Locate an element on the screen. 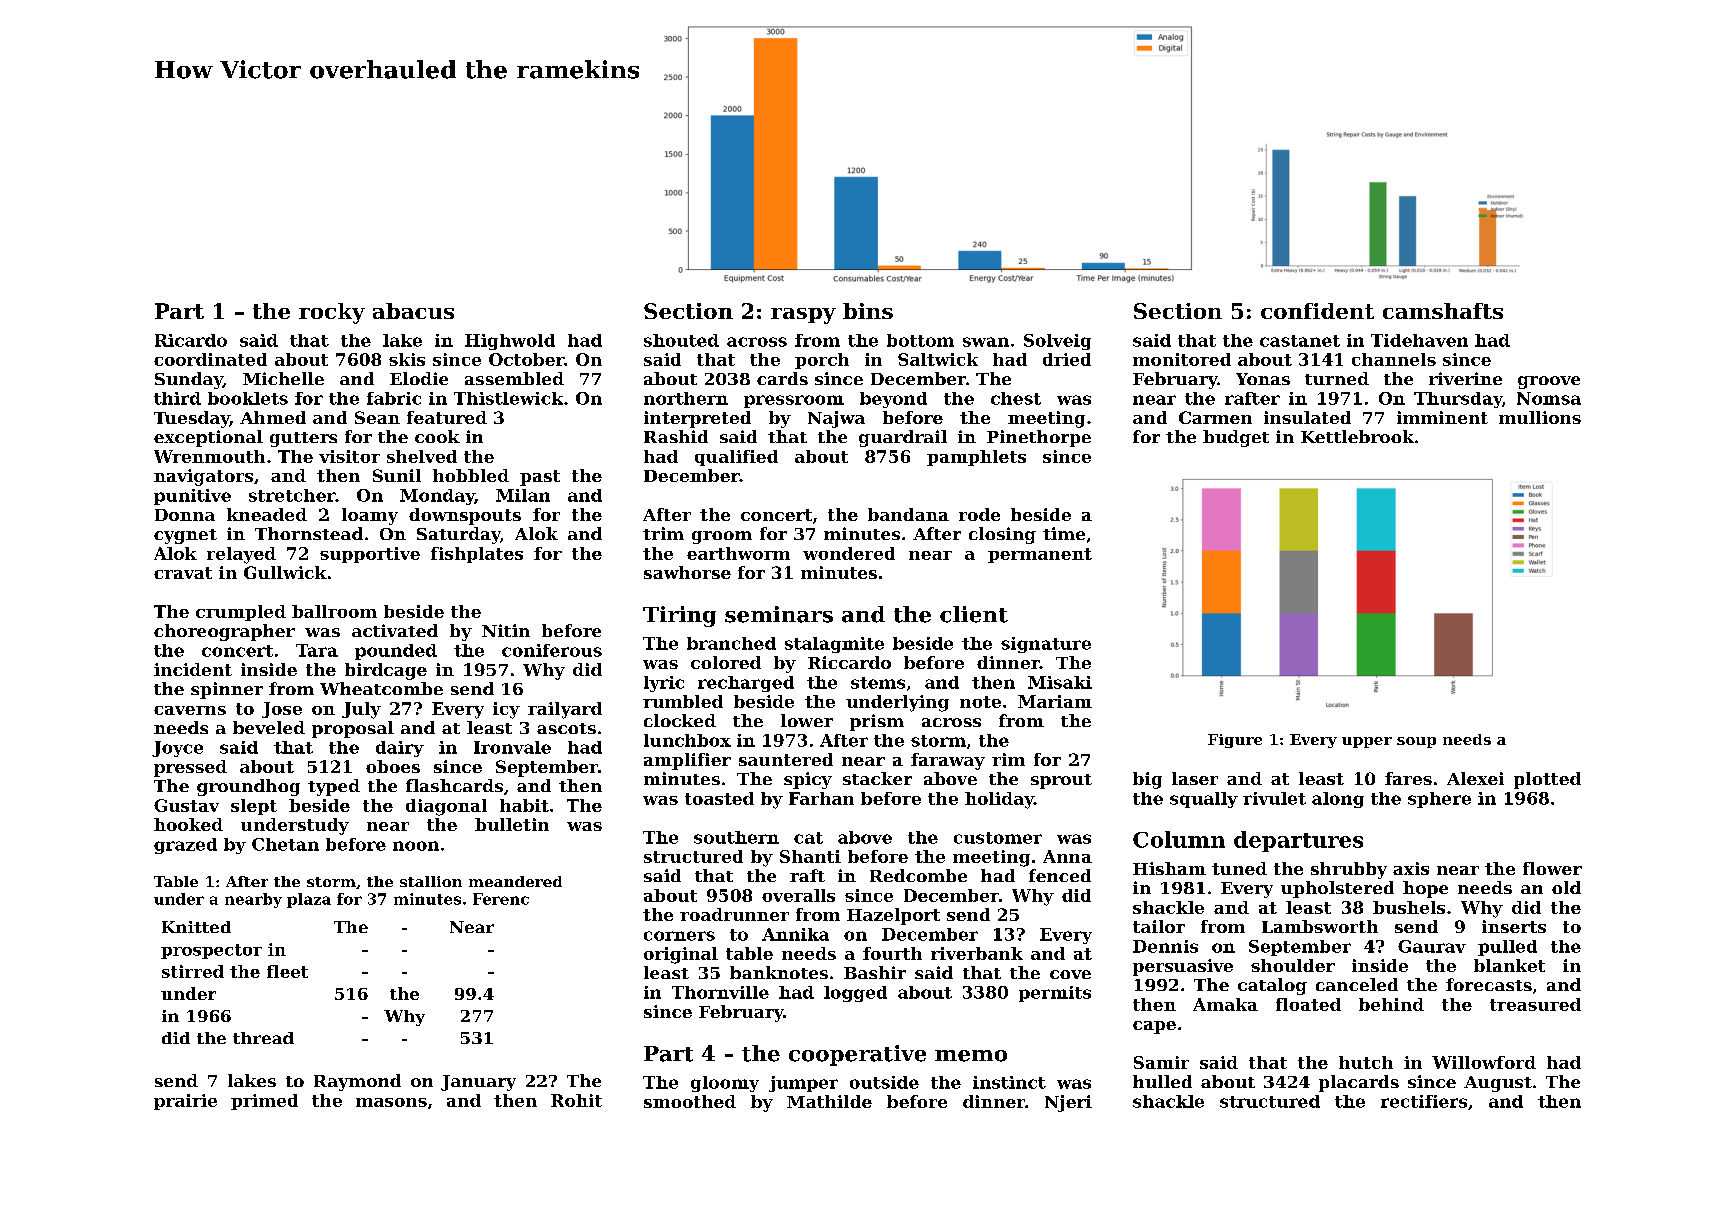 This screenshot has height=1227, width=1735. qualified is located at coordinates (736, 458).
